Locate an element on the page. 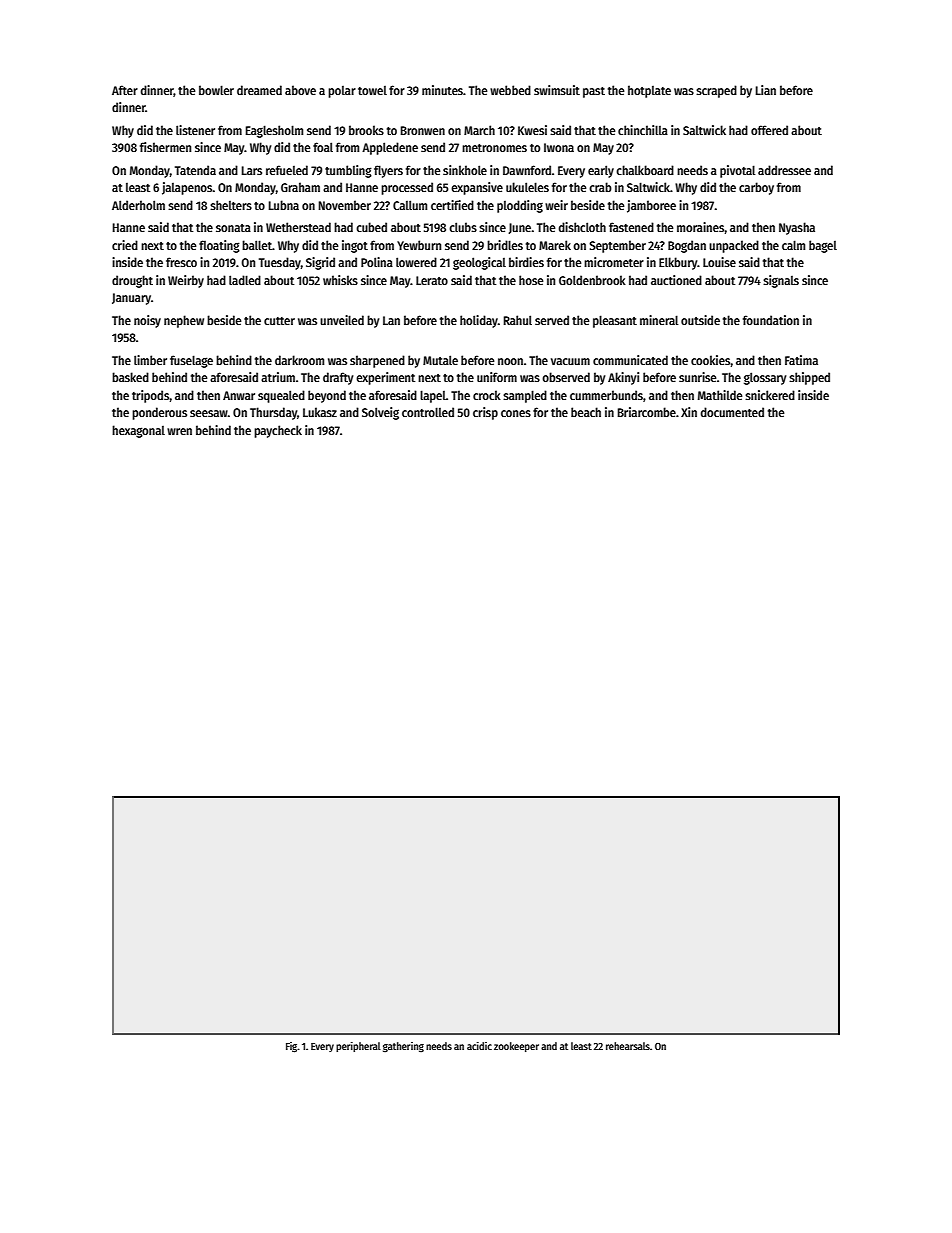 Image resolution: width=952 pixels, height=1233 pixels. cones is located at coordinates (516, 413).
